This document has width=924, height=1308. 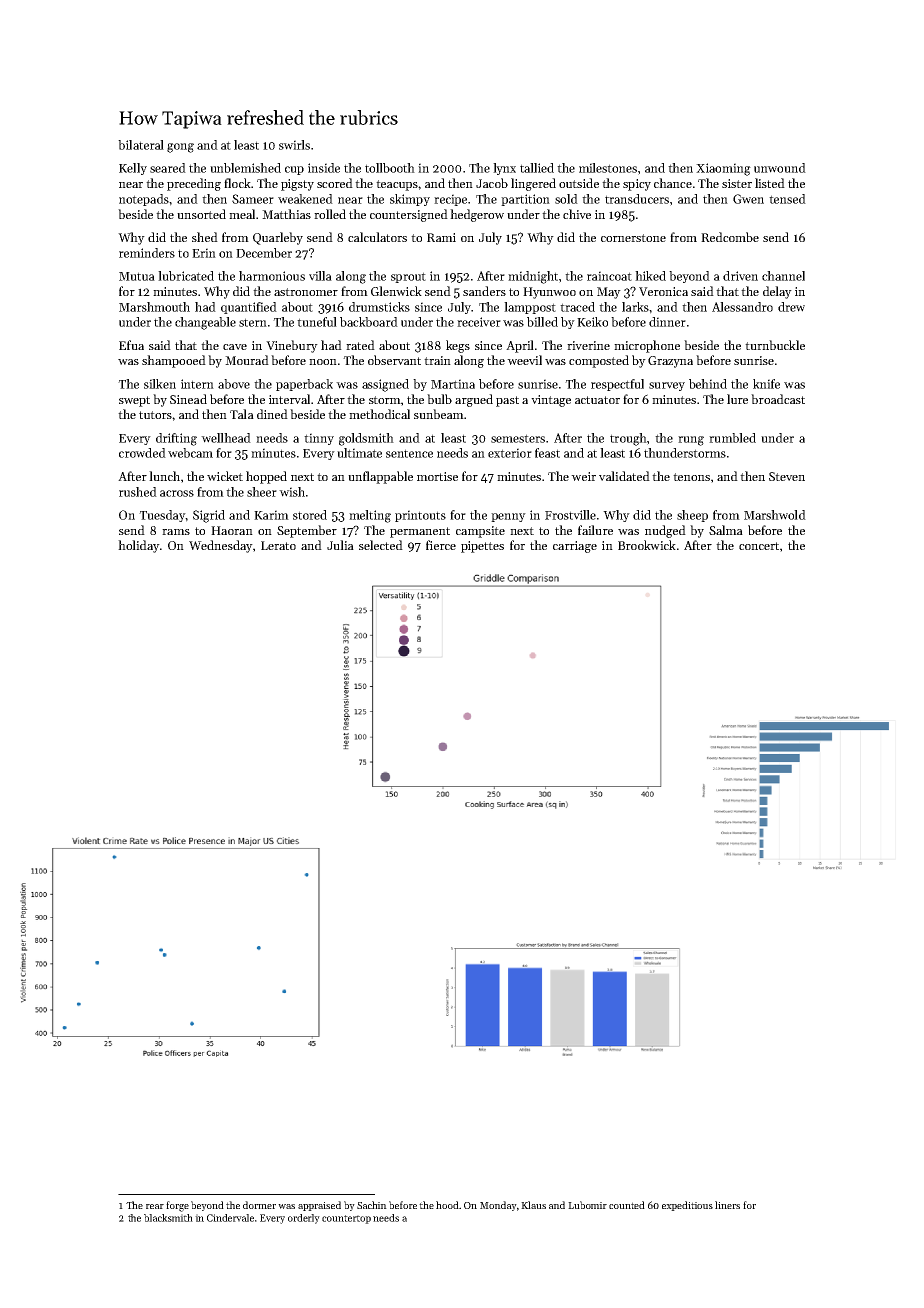 I want to click on tenons, so click(x=691, y=477).
